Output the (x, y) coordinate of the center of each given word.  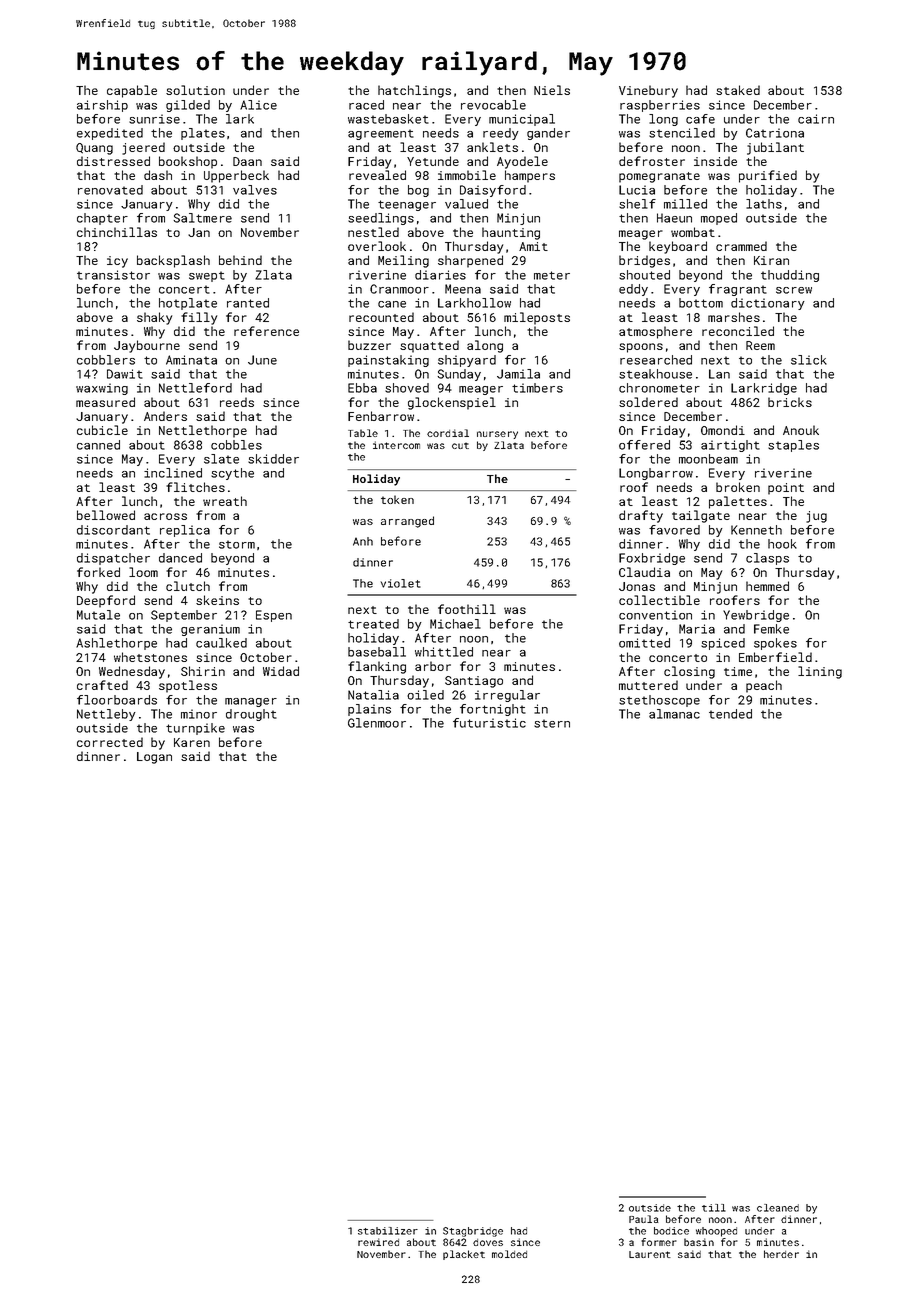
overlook (377, 246)
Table (363, 433)
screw (794, 290)
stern (552, 723)
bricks (790, 402)
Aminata (191, 360)
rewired (378, 1242)
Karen (192, 742)
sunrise (154, 119)
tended (730, 714)
